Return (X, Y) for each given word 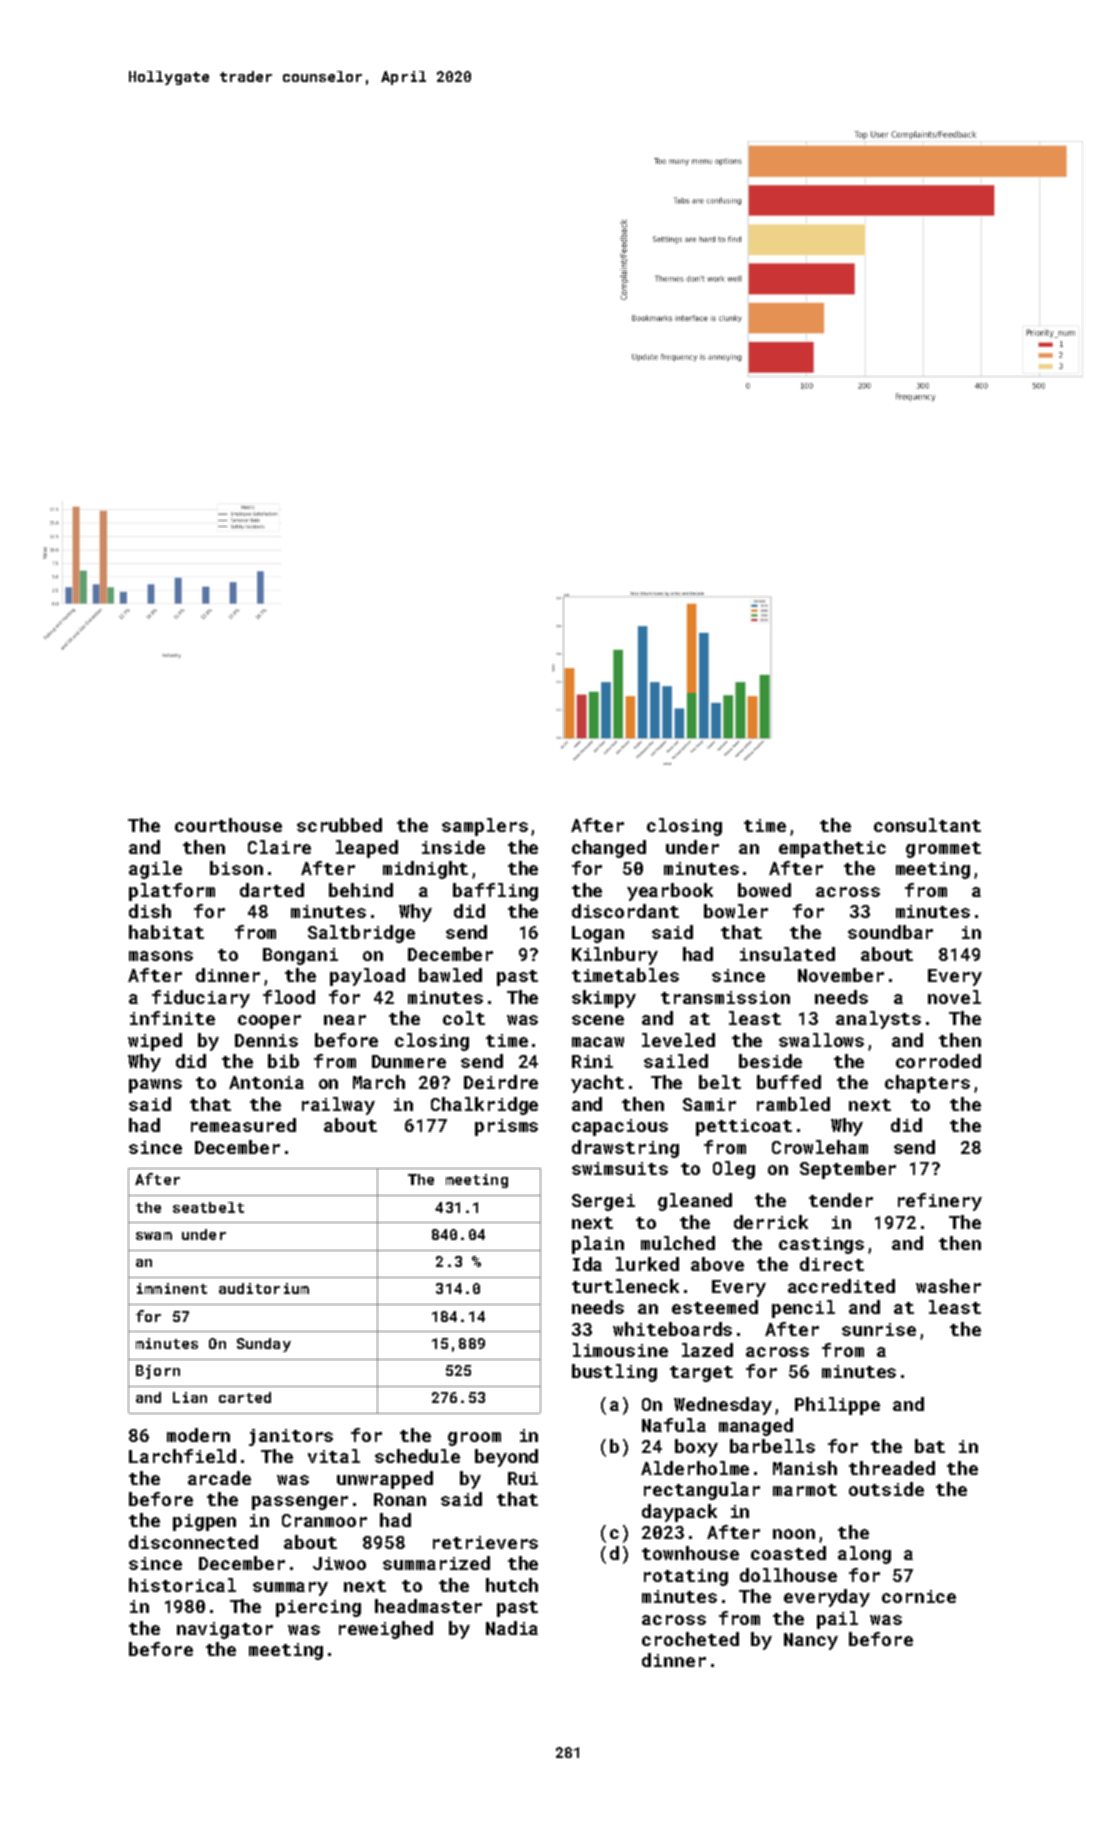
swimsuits (620, 1168)
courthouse (228, 825)
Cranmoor (324, 1520)
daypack (679, 1513)
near (345, 1020)
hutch (512, 1585)
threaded (892, 1468)
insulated (787, 954)
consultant (927, 825)
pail (837, 1620)
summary (290, 1589)
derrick (771, 1222)
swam (154, 1236)
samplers (485, 827)
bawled (450, 975)
